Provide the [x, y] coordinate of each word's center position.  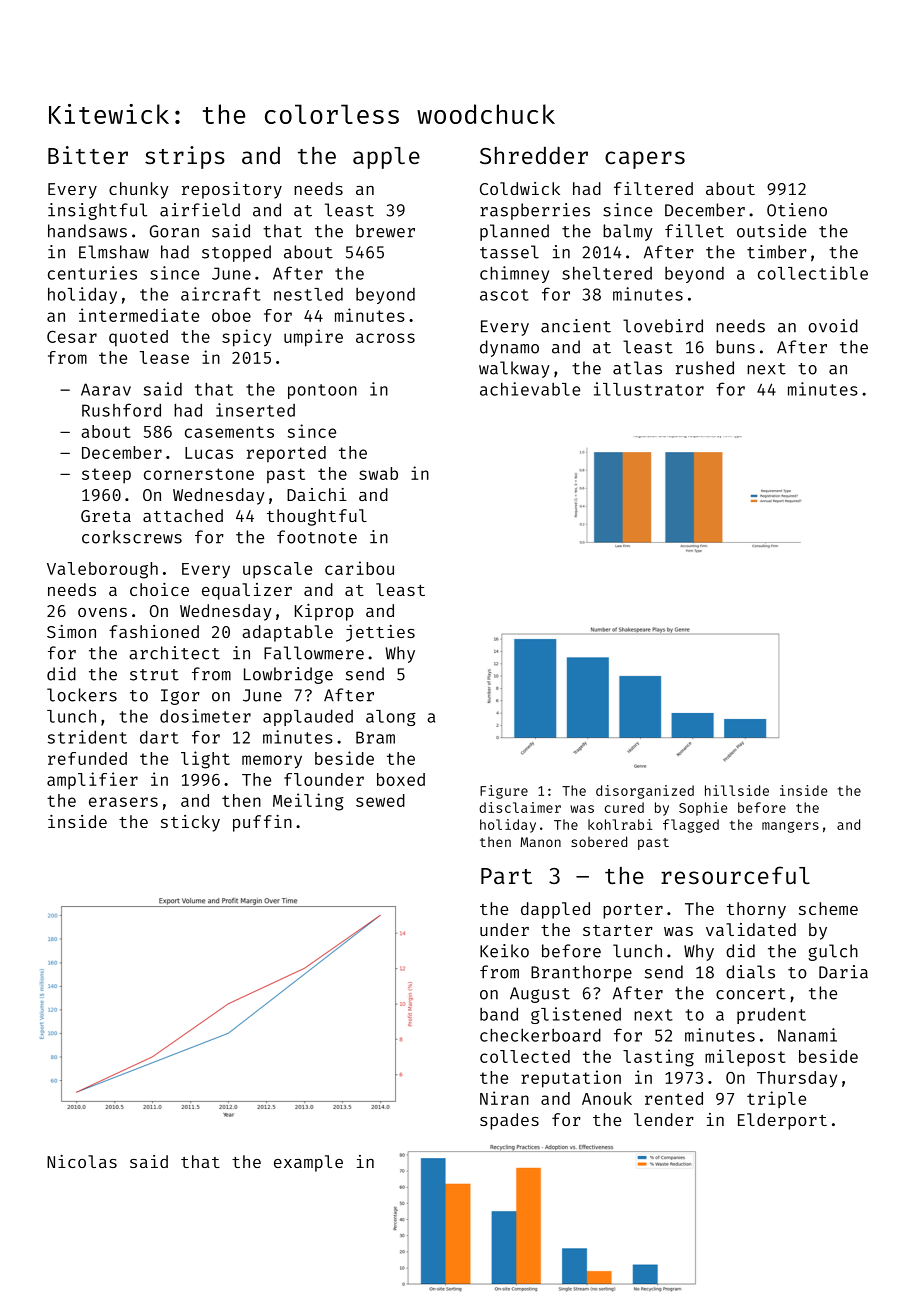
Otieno [797, 210]
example [308, 1163]
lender [664, 1119]
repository [232, 190]
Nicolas [82, 1161]
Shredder [534, 155]
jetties [380, 633]
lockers [82, 695]
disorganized [645, 792]
